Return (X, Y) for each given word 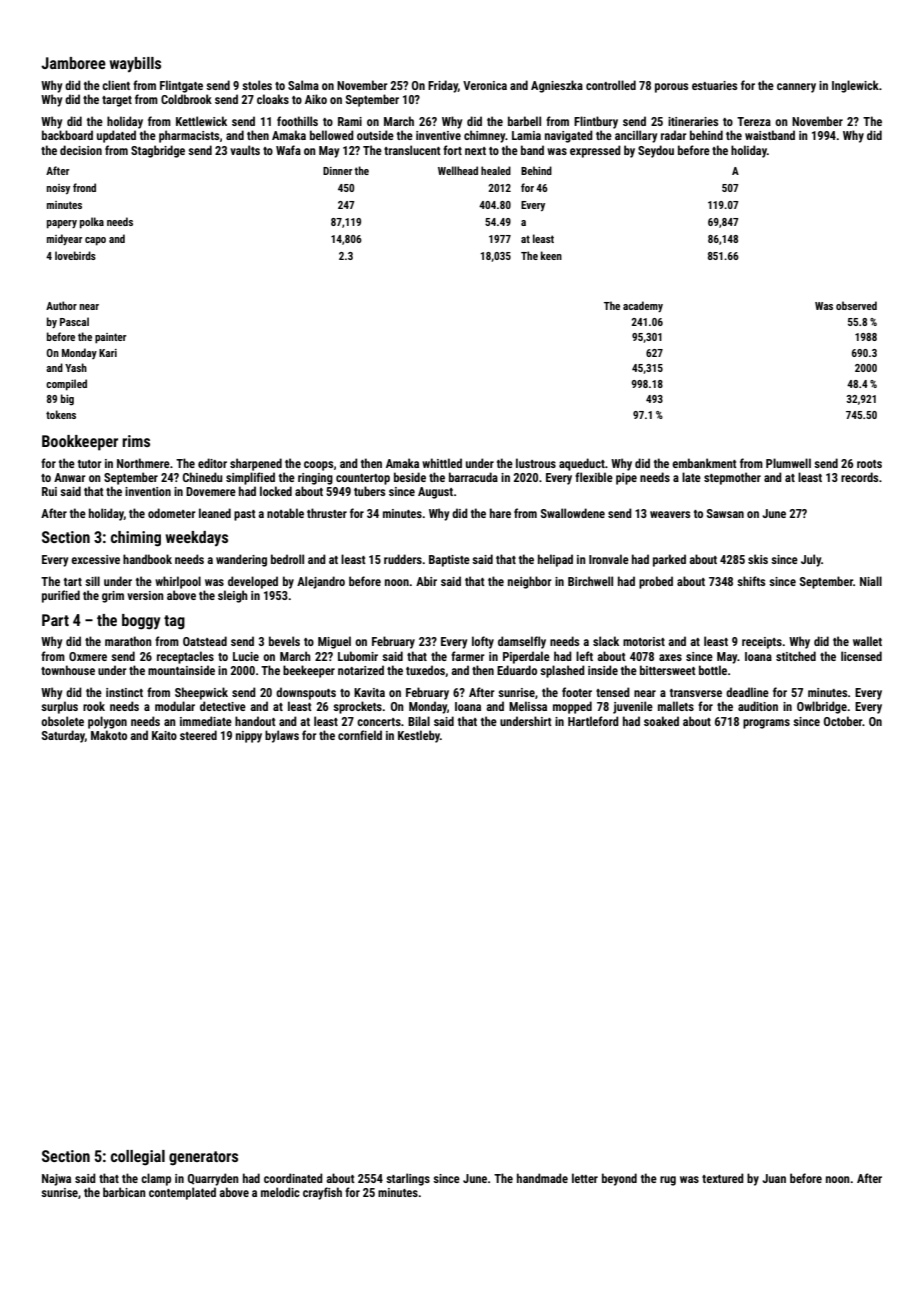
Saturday (63, 736)
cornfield (360, 735)
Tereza (754, 121)
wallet (867, 641)
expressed (595, 151)
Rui (49, 491)
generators (203, 1158)
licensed (861, 656)
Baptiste (449, 561)
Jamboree (73, 63)
